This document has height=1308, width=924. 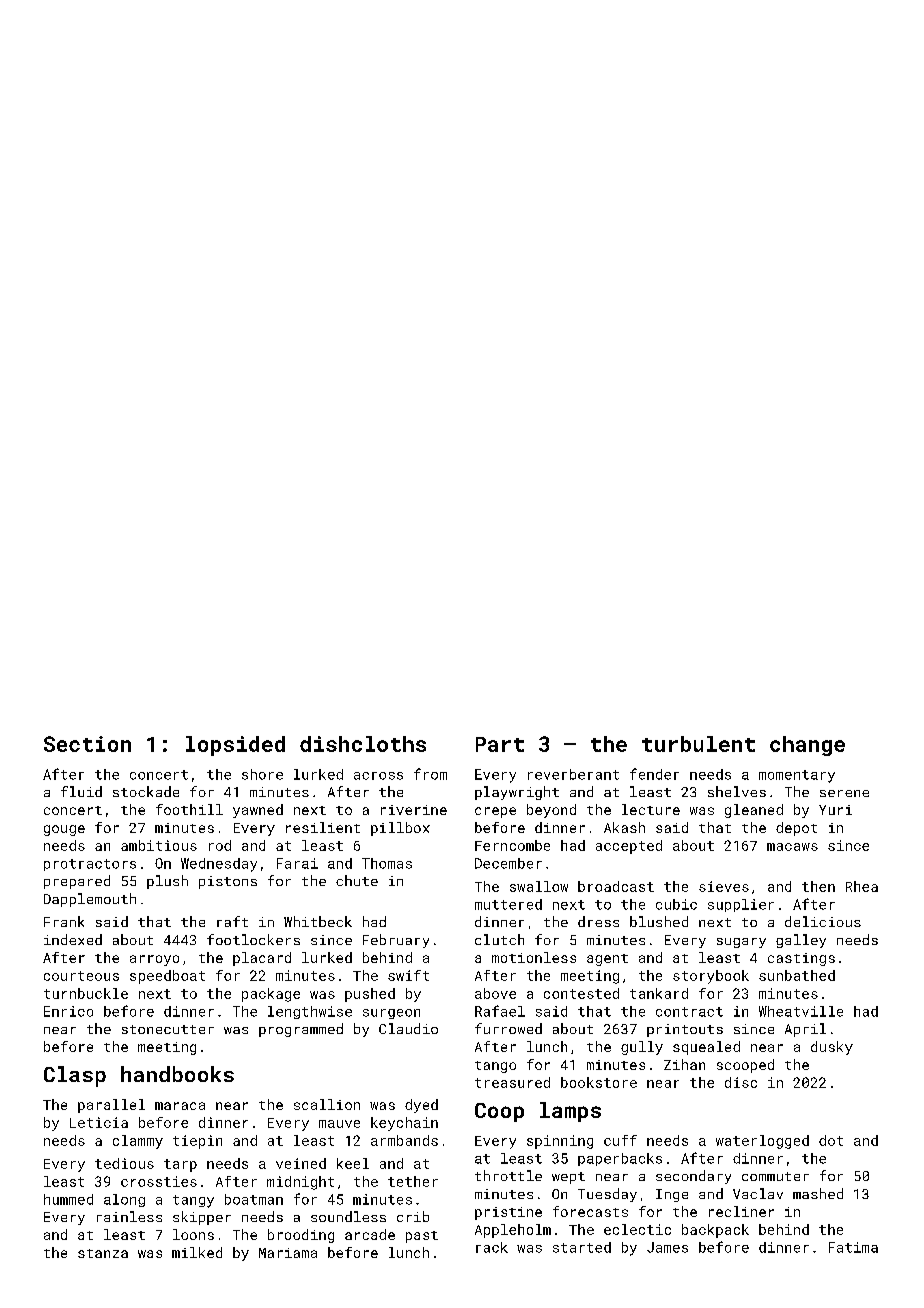 I want to click on gleaned, so click(x=754, y=811).
